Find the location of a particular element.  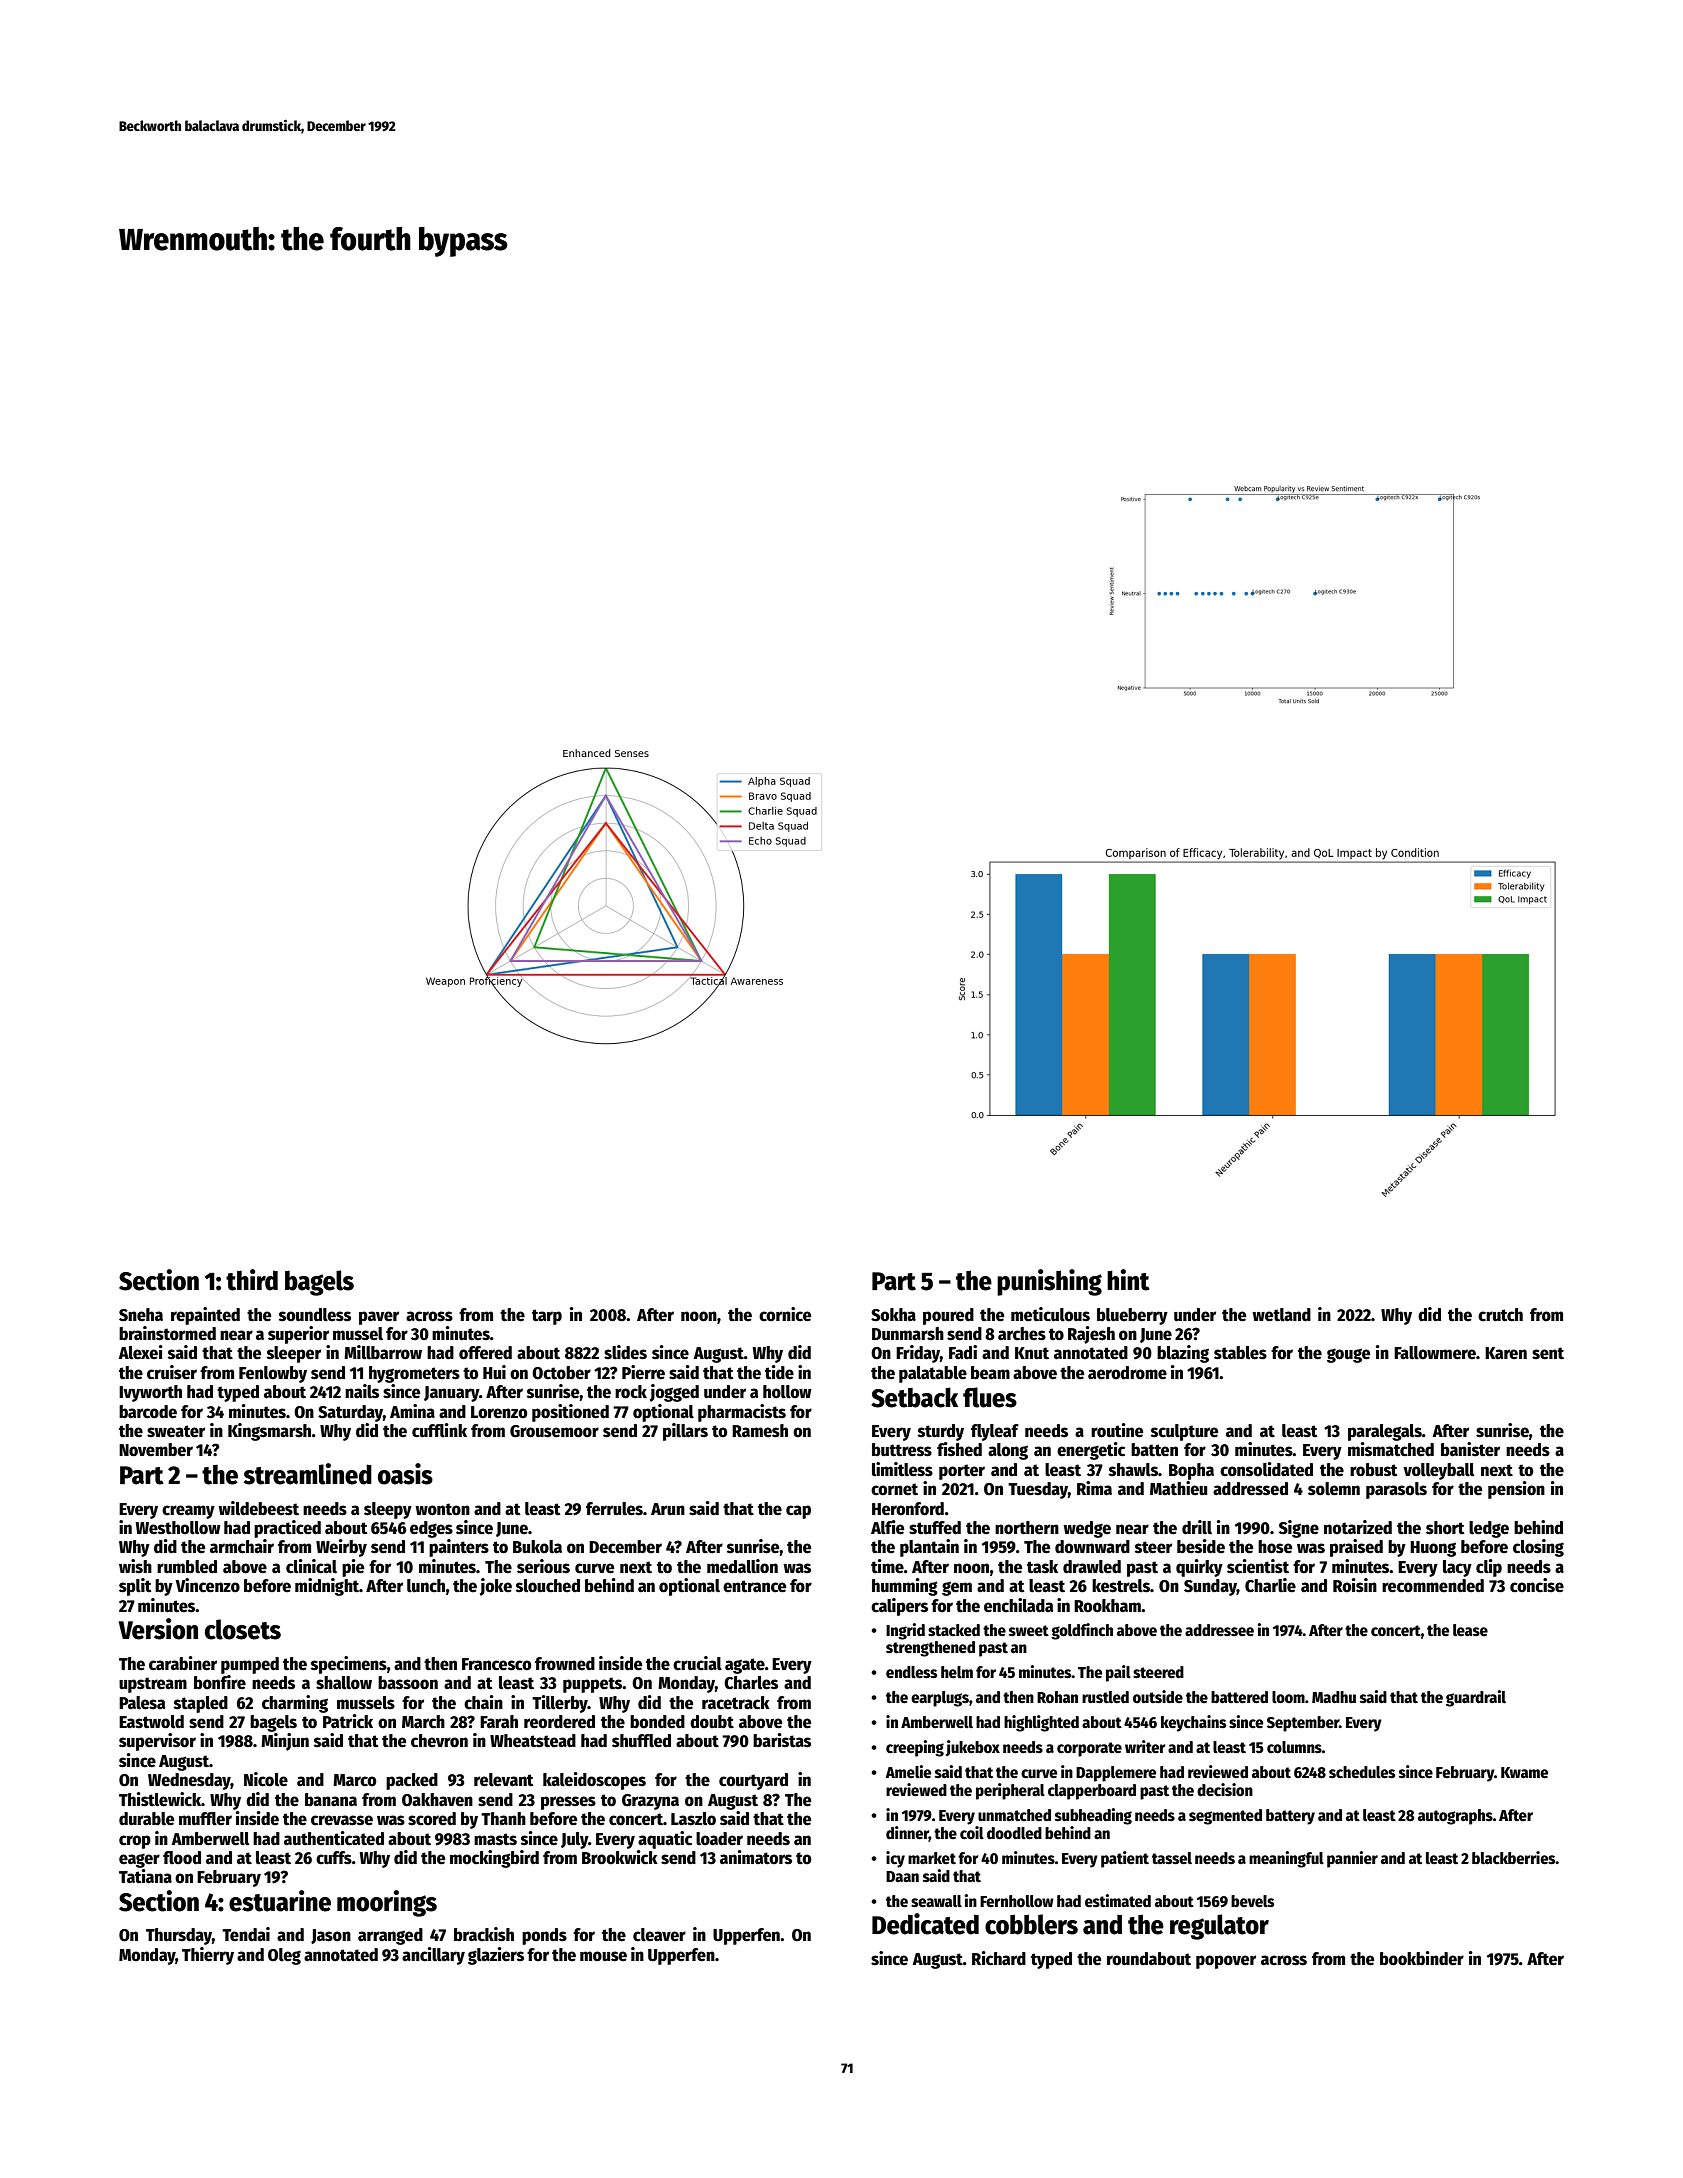

rock is located at coordinates (631, 1392).
